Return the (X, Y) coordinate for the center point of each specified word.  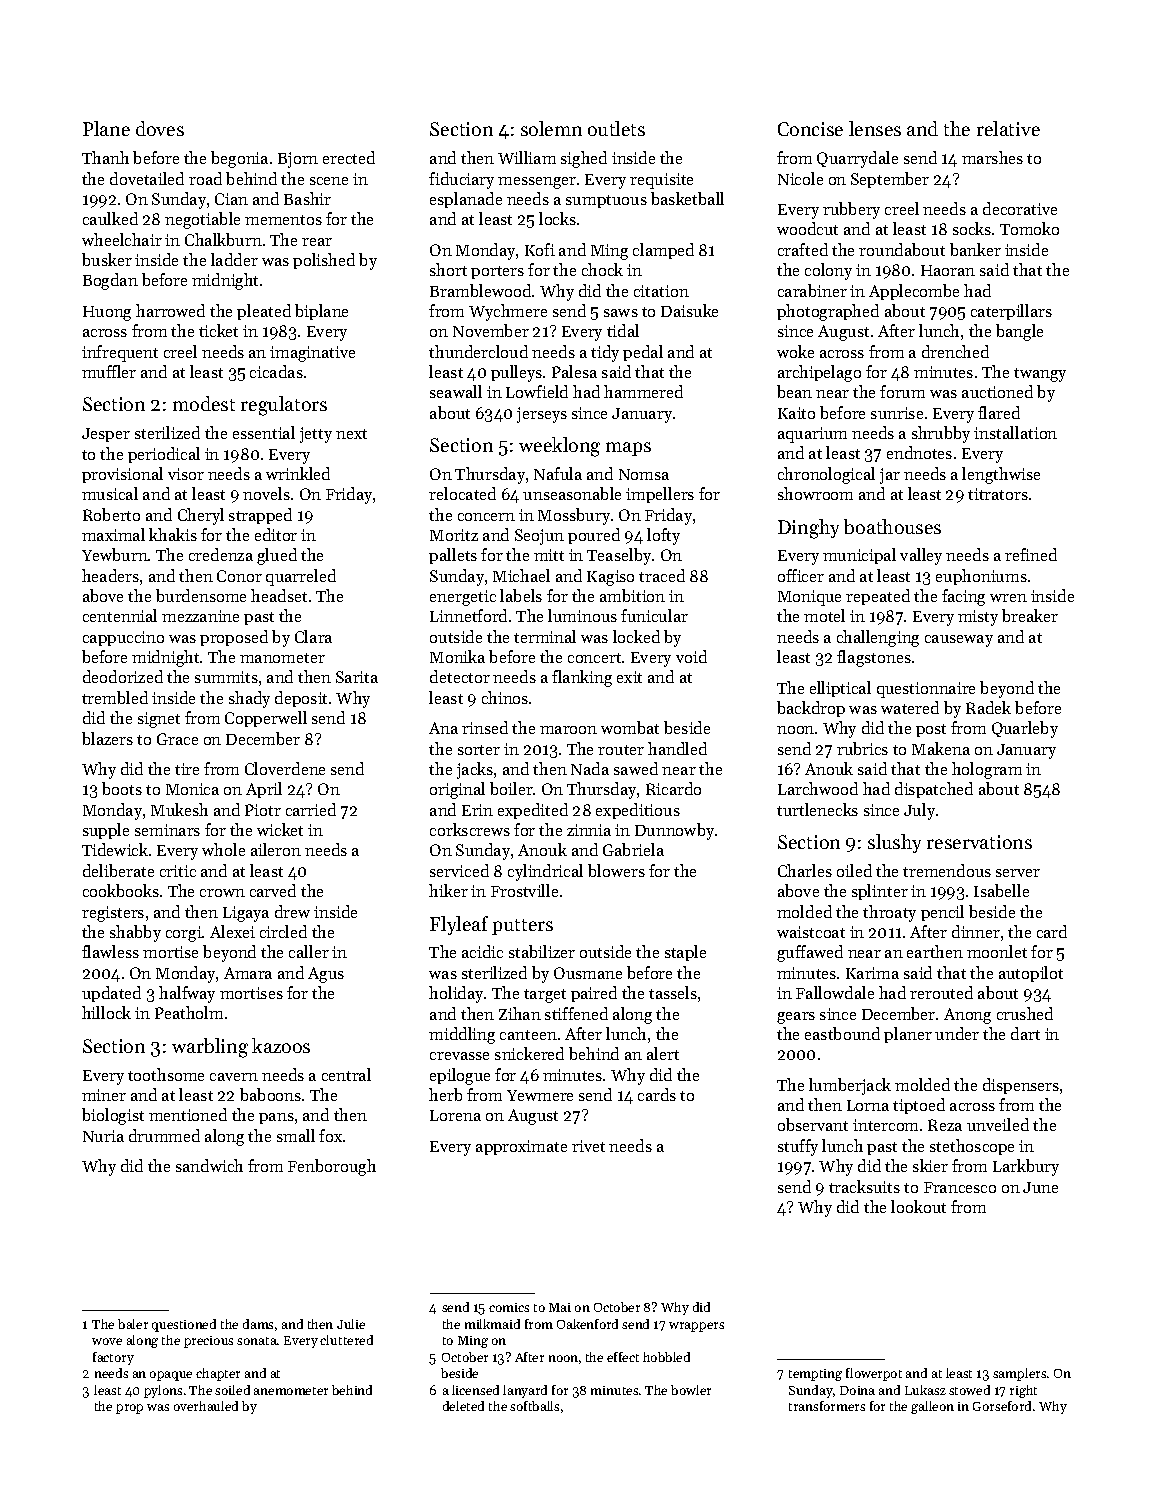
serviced (459, 870)
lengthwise (1001, 475)
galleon (932, 1407)
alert (663, 1053)
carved (273, 890)
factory (113, 1358)
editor (276, 534)
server (1018, 873)
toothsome (166, 1074)
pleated (264, 312)
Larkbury (1026, 1167)
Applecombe (914, 292)
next (351, 434)
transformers (827, 1406)
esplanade (466, 200)
